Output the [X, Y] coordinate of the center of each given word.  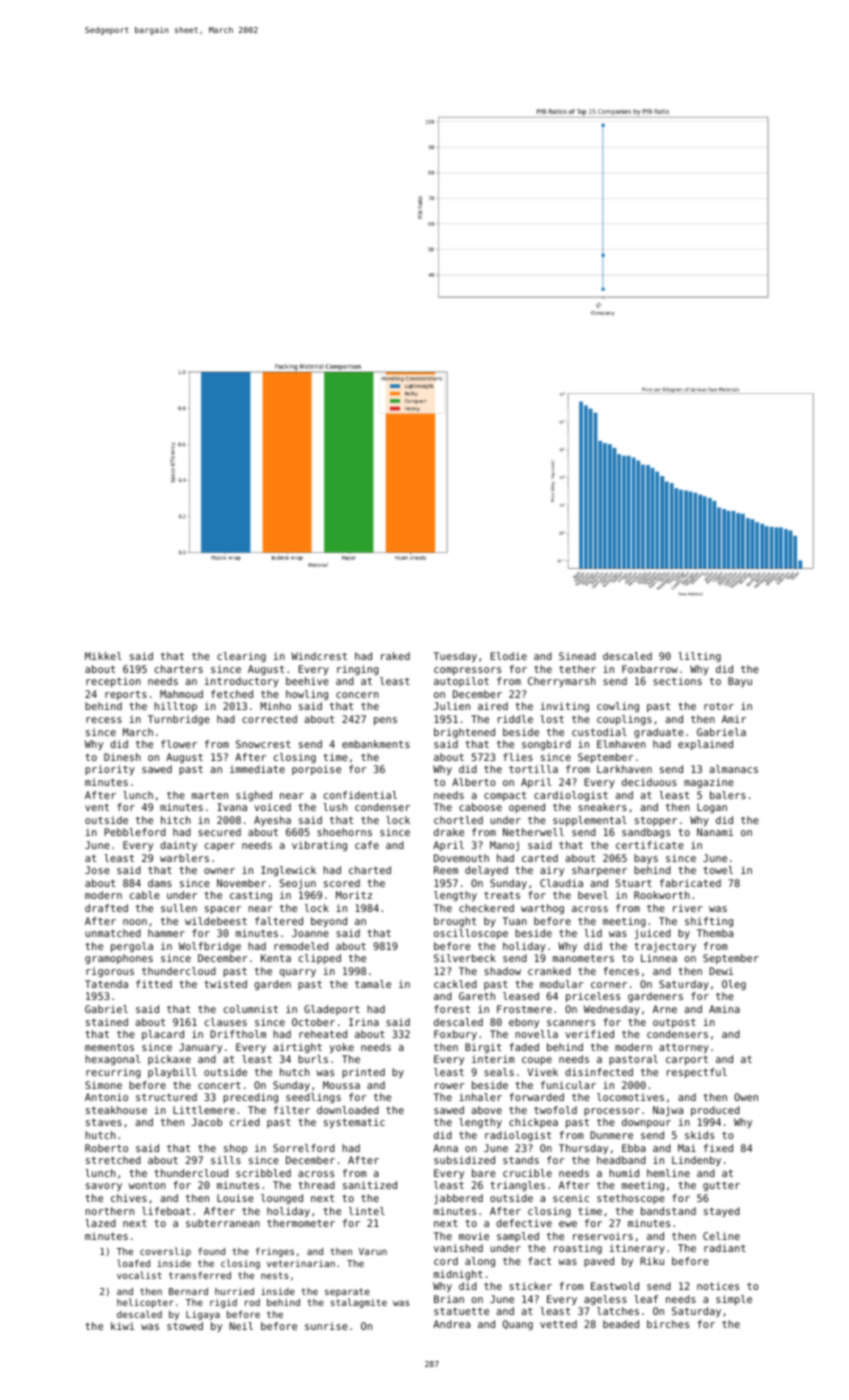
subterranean [223, 1223]
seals [499, 1072]
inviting [564, 707]
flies [518, 757]
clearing [241, 657]
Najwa [668, 1111]
